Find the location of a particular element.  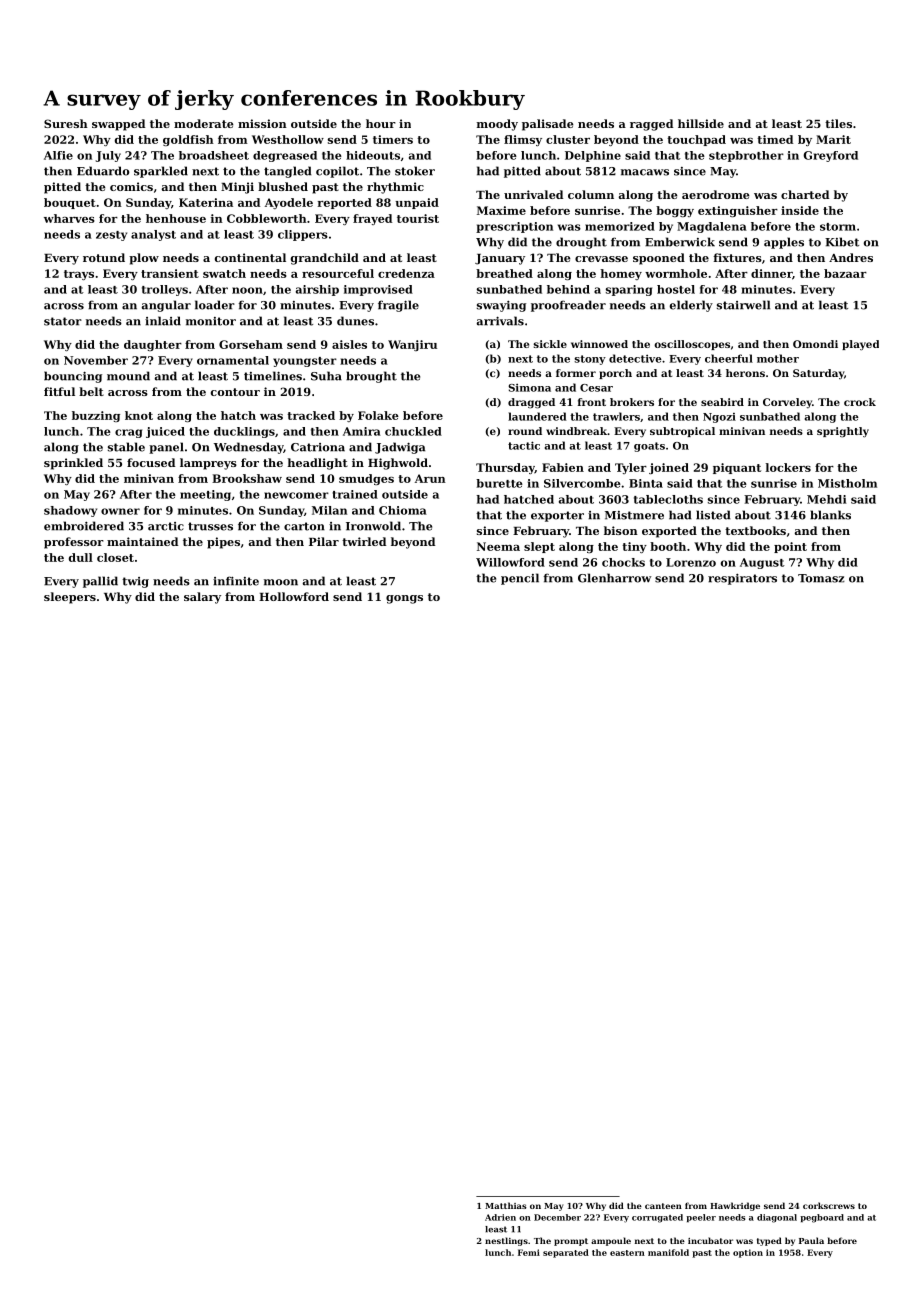

tiles is located at coordinates (838, 123).
